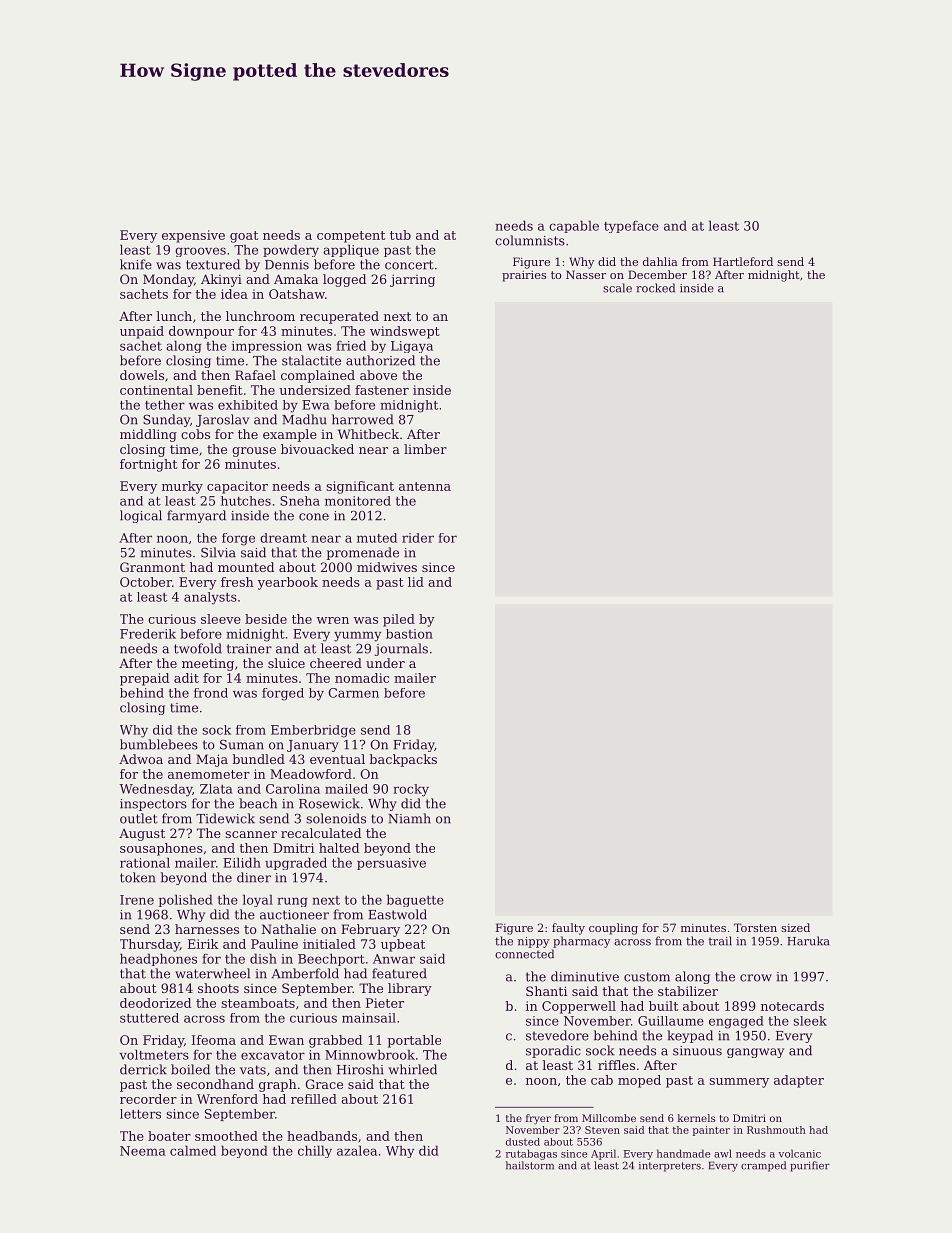 Image resolution: width=952 pixels, height=1233 pixels. Describe the element at coordinates (418, 538) in the screenshot. I see `rider` at that location.
